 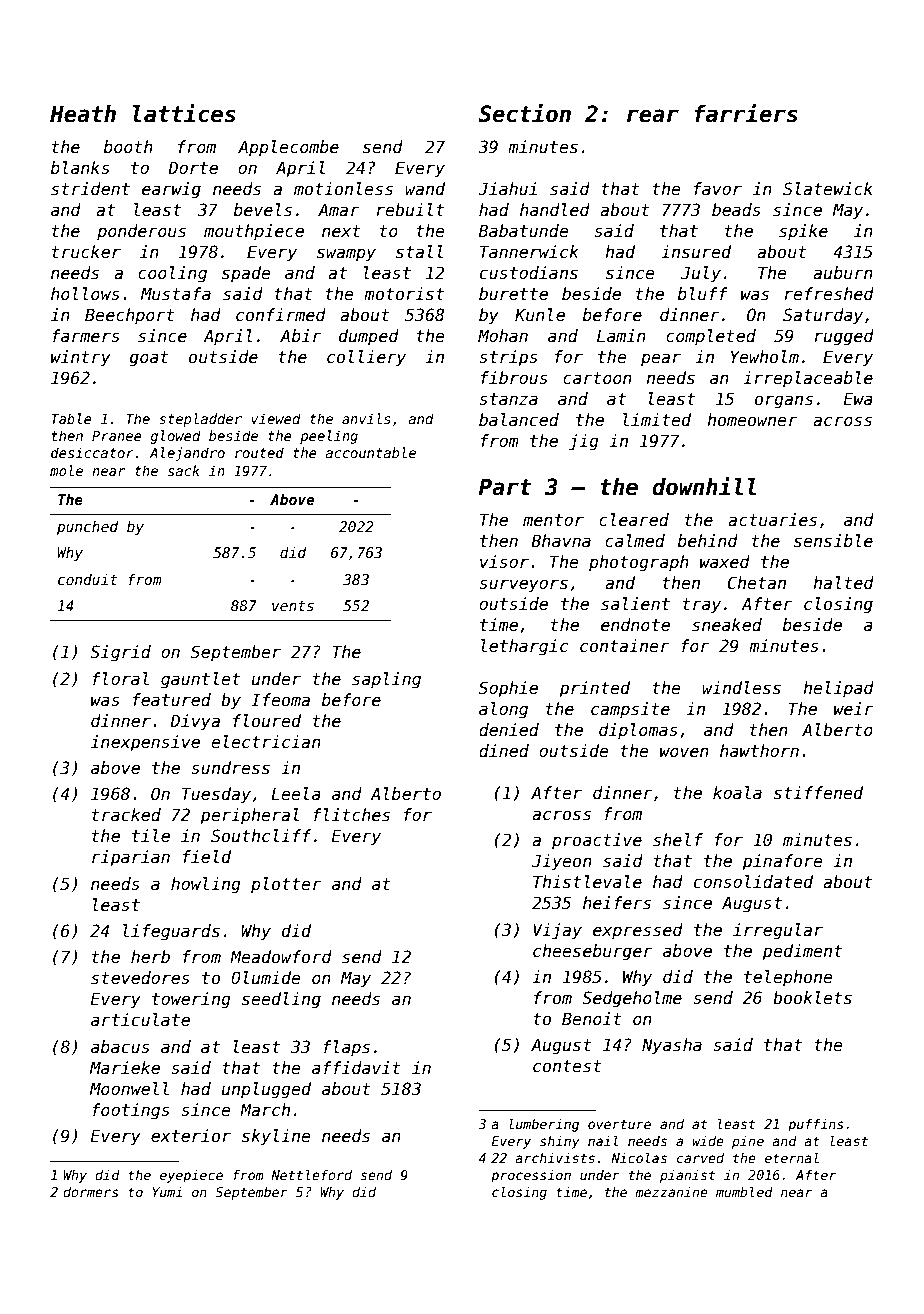 I want to click on Yumi, so click(x=167, y=1192).
